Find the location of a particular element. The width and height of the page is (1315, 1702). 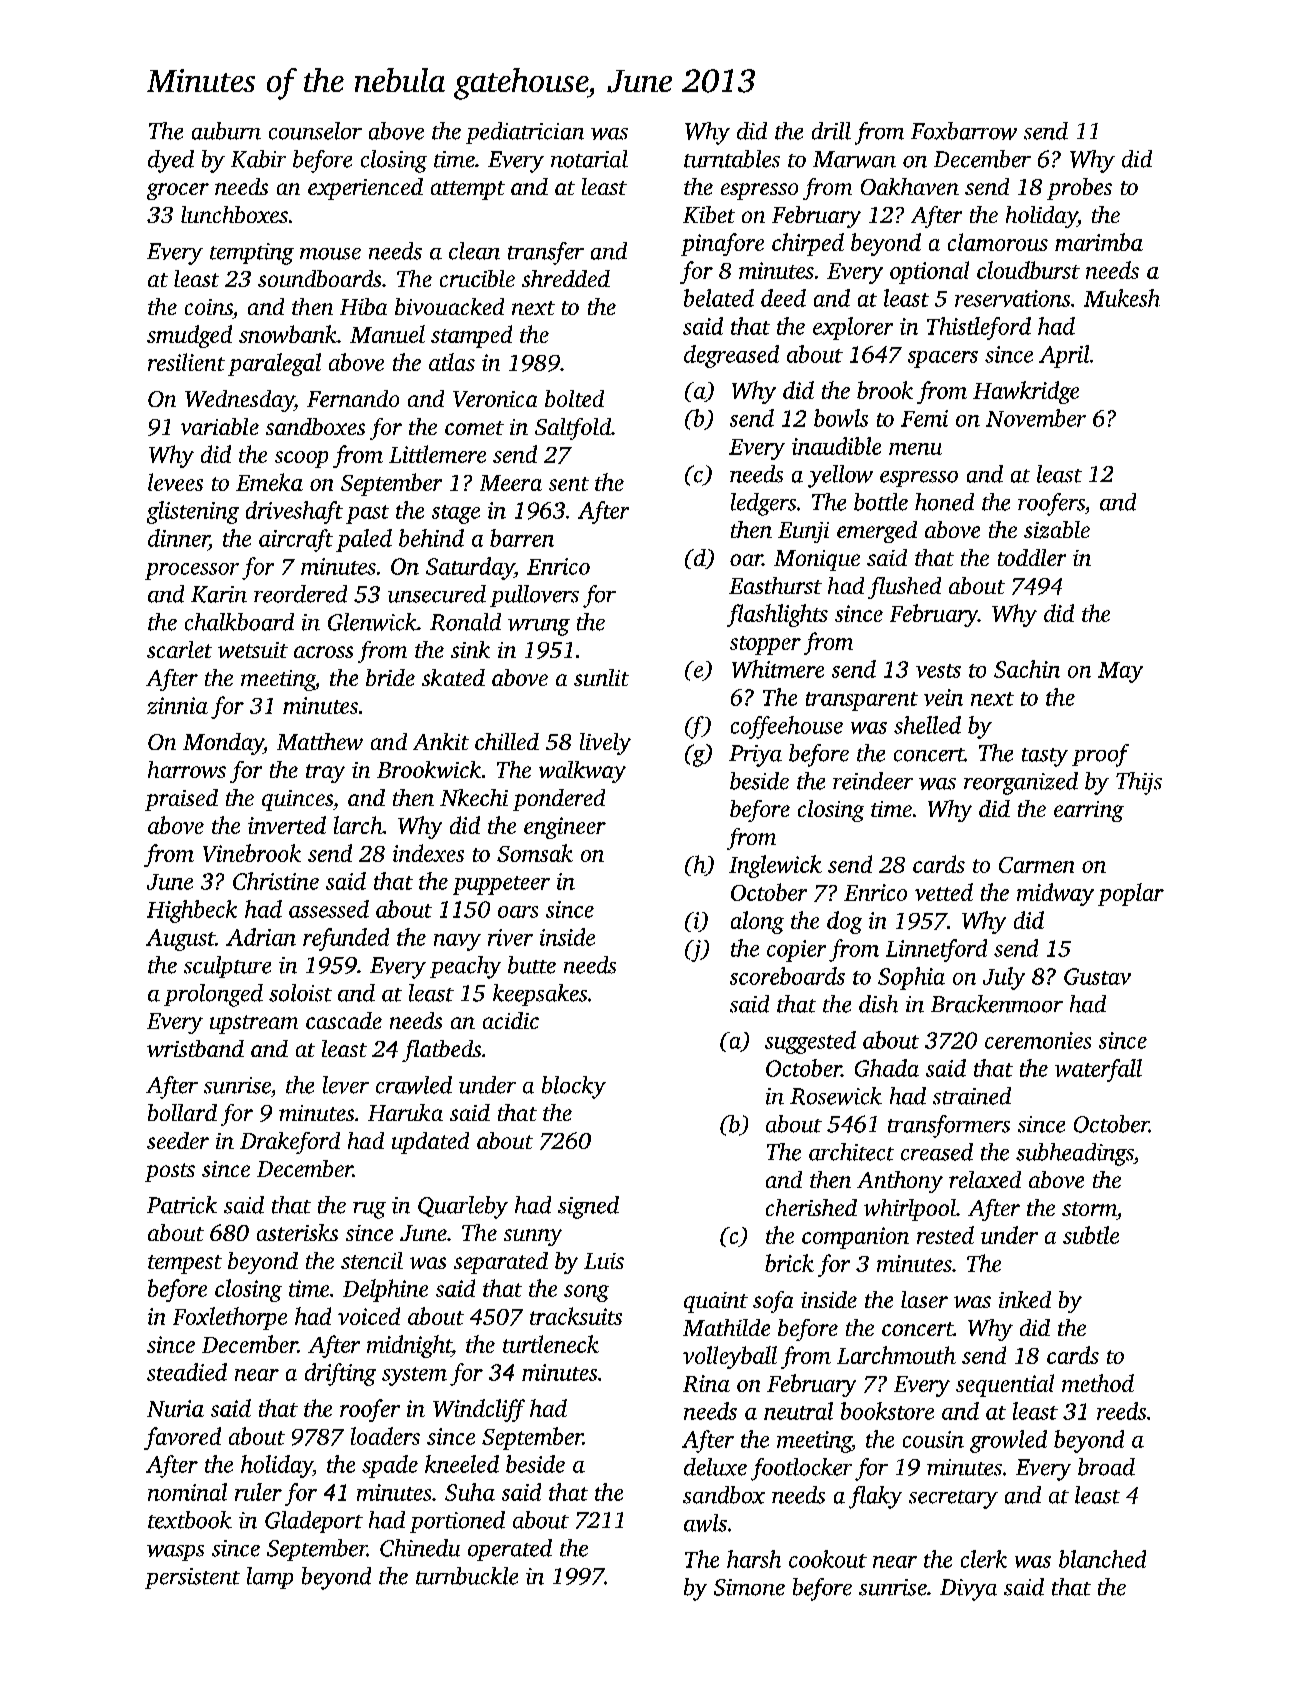

Easthurst is located at coordinates (775, 585).
